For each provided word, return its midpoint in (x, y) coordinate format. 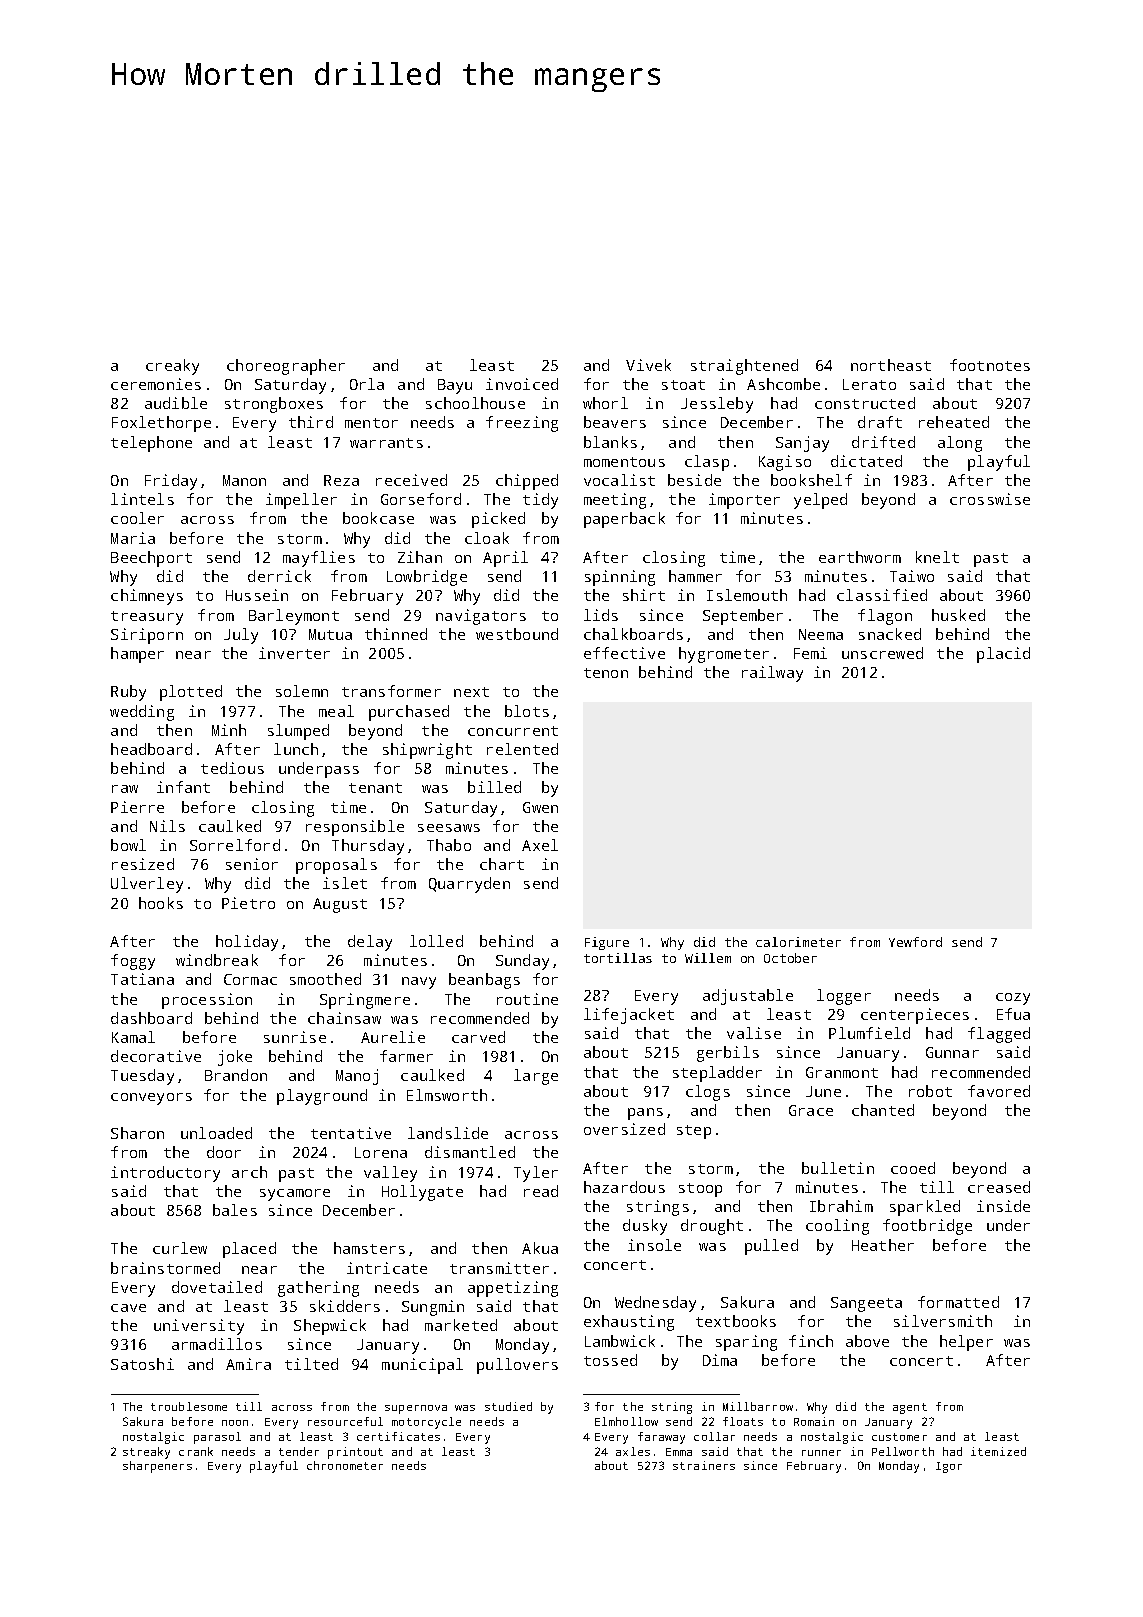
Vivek (648, 365)
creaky (172, 367)
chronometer (345, 1465)
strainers (704, 1465)
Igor (949, 1467)
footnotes (990, 365)
